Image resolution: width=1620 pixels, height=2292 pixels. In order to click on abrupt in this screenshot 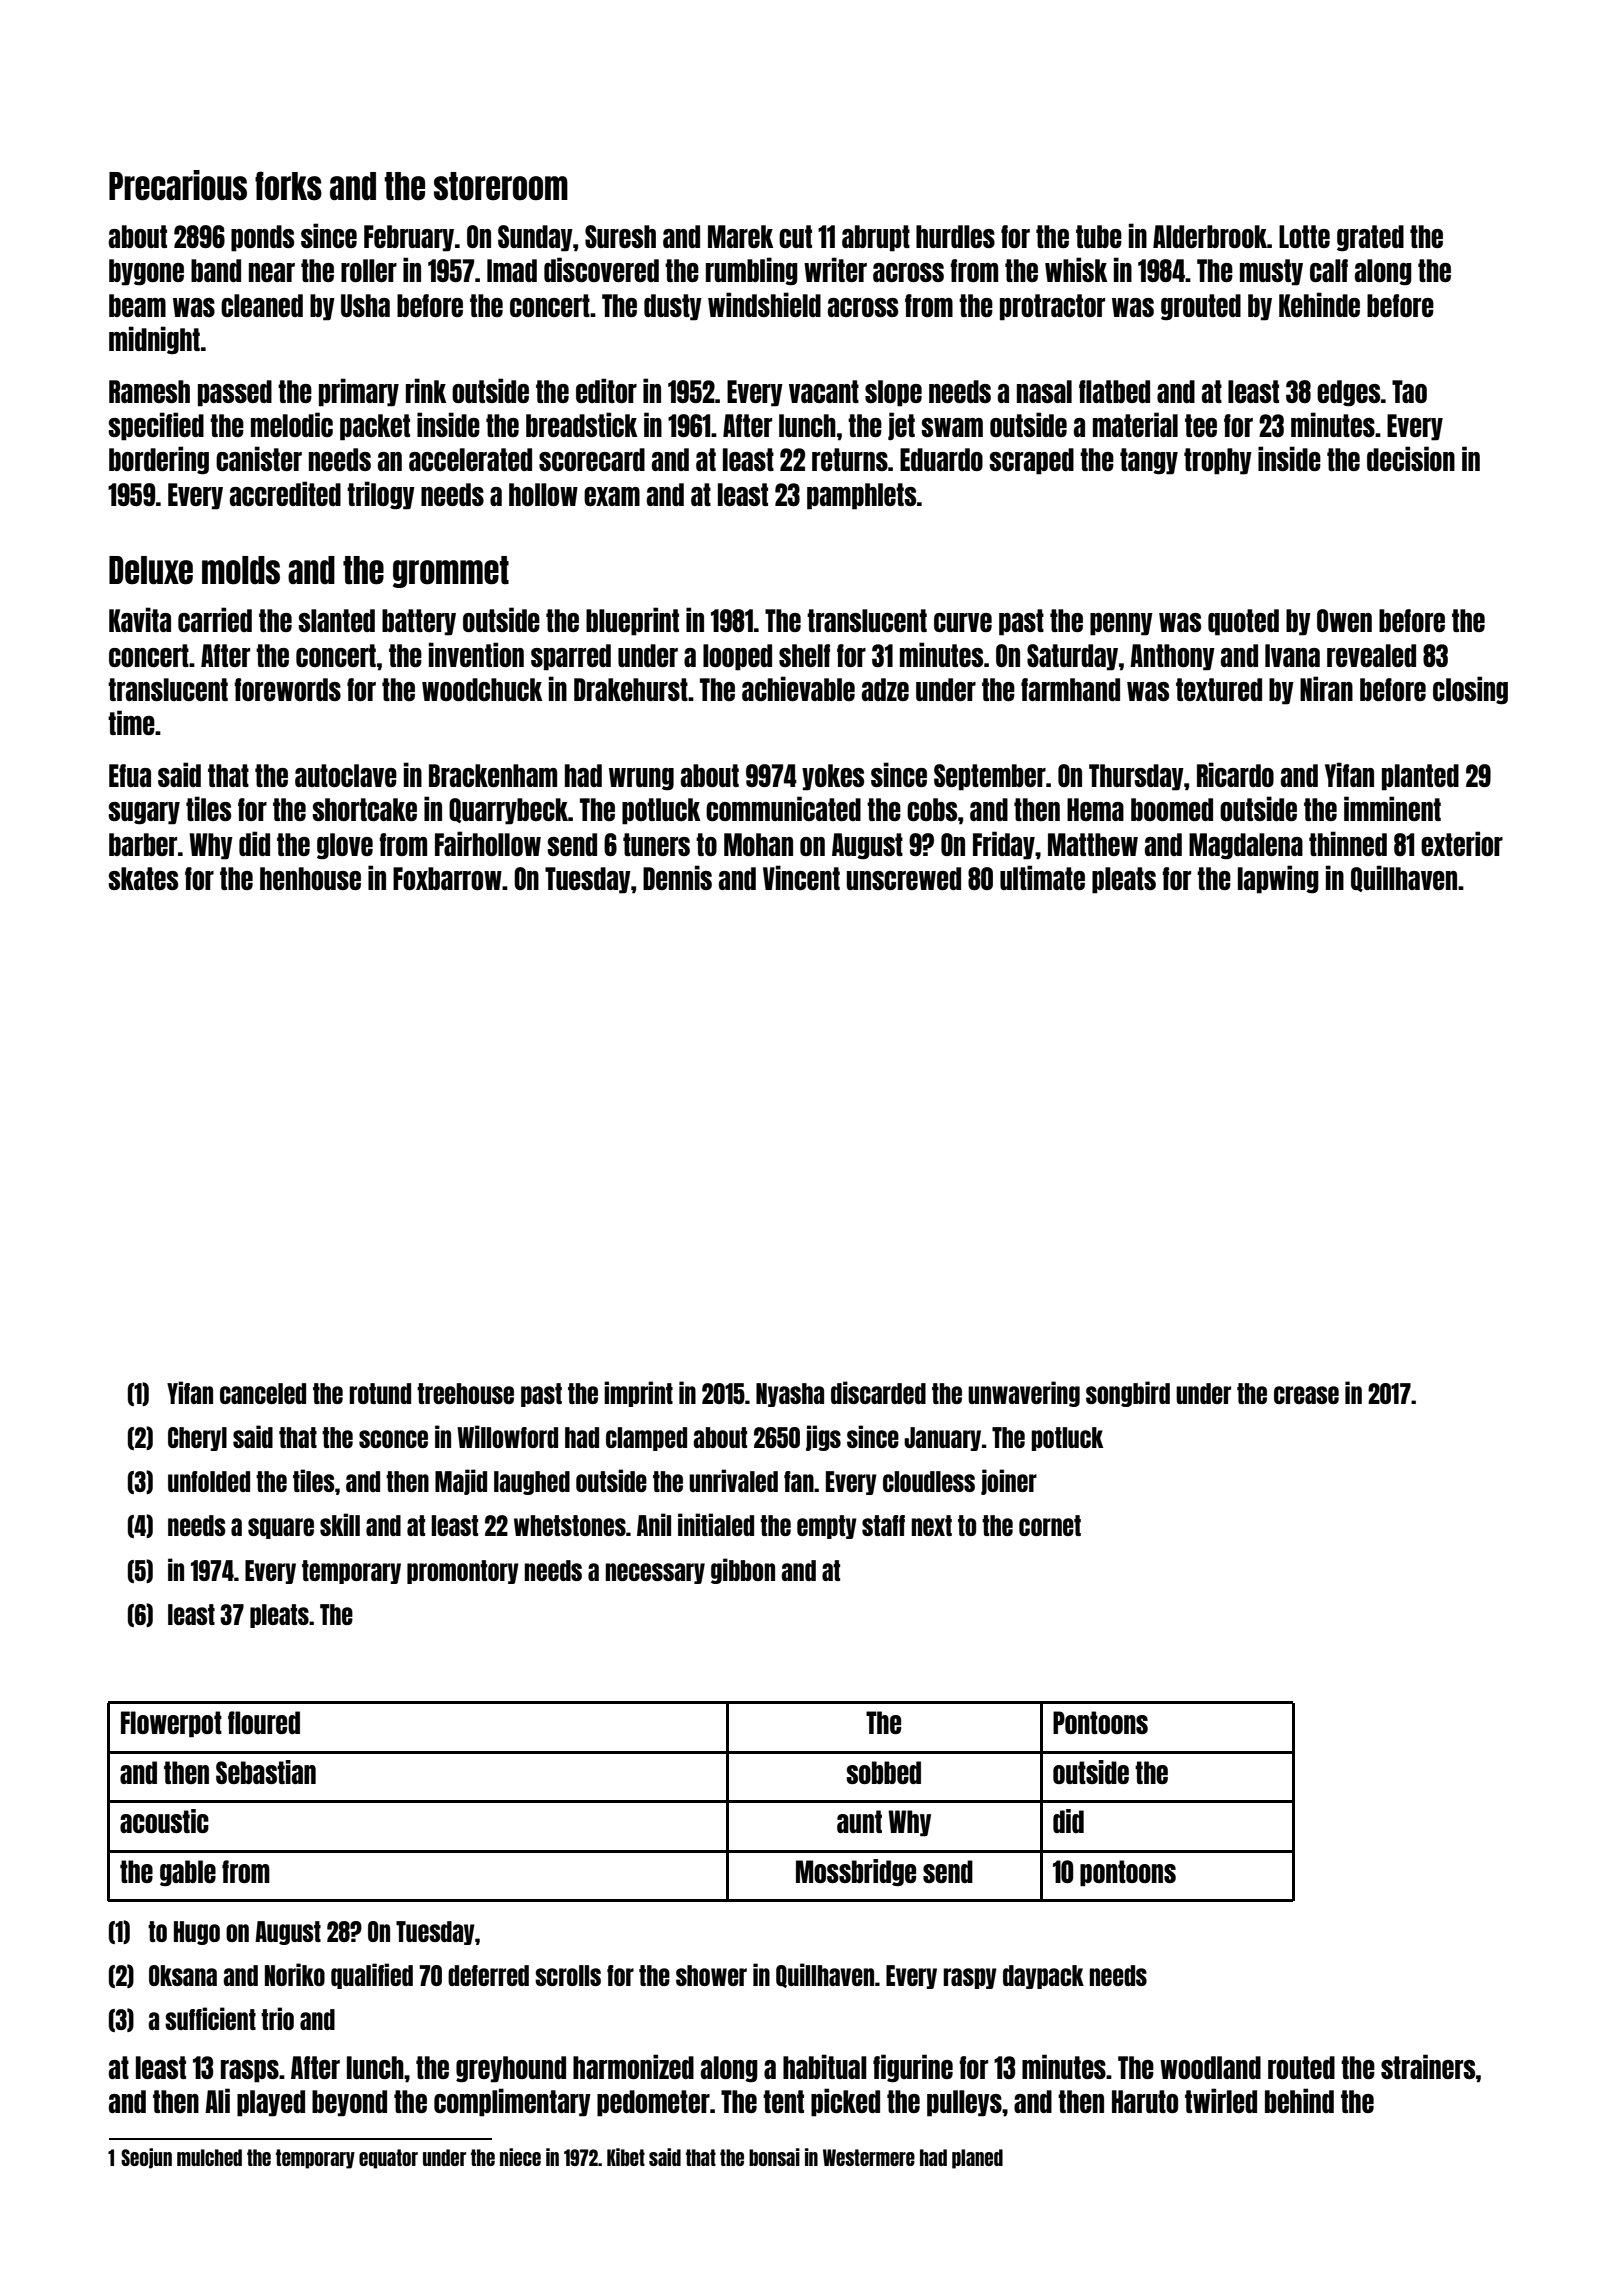, I will do `click(876, 238)`.
